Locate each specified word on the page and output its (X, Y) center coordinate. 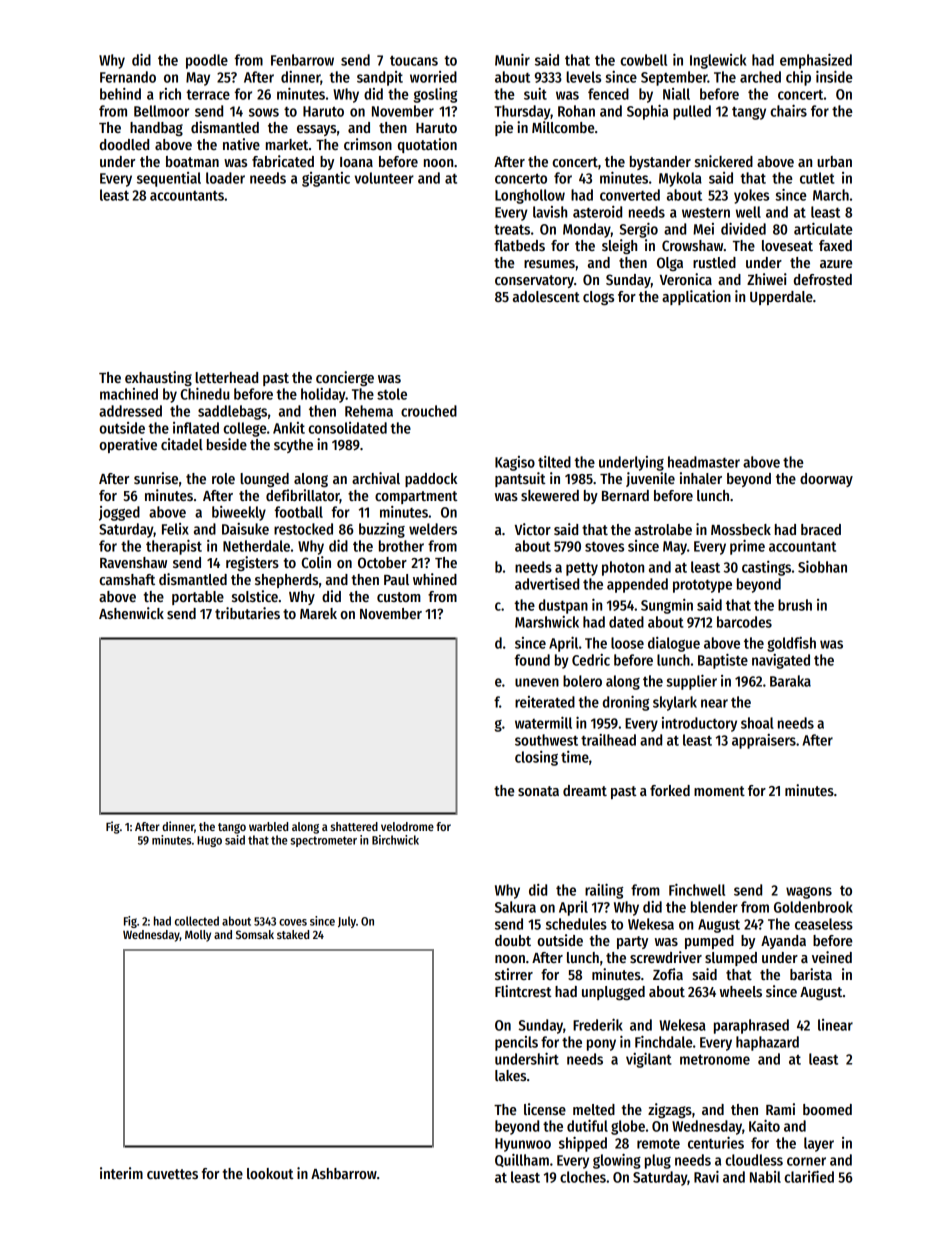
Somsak (255, 934)
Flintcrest (523, 991)
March (831, 195)
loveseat (787, 245)
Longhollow (530, 196)
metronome (715, 1059)
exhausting (158, 378)
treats (512, 229)
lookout (270, 1173)
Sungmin (667, 606)
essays (316, 130)
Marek (318, 613)
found (532, 660)
